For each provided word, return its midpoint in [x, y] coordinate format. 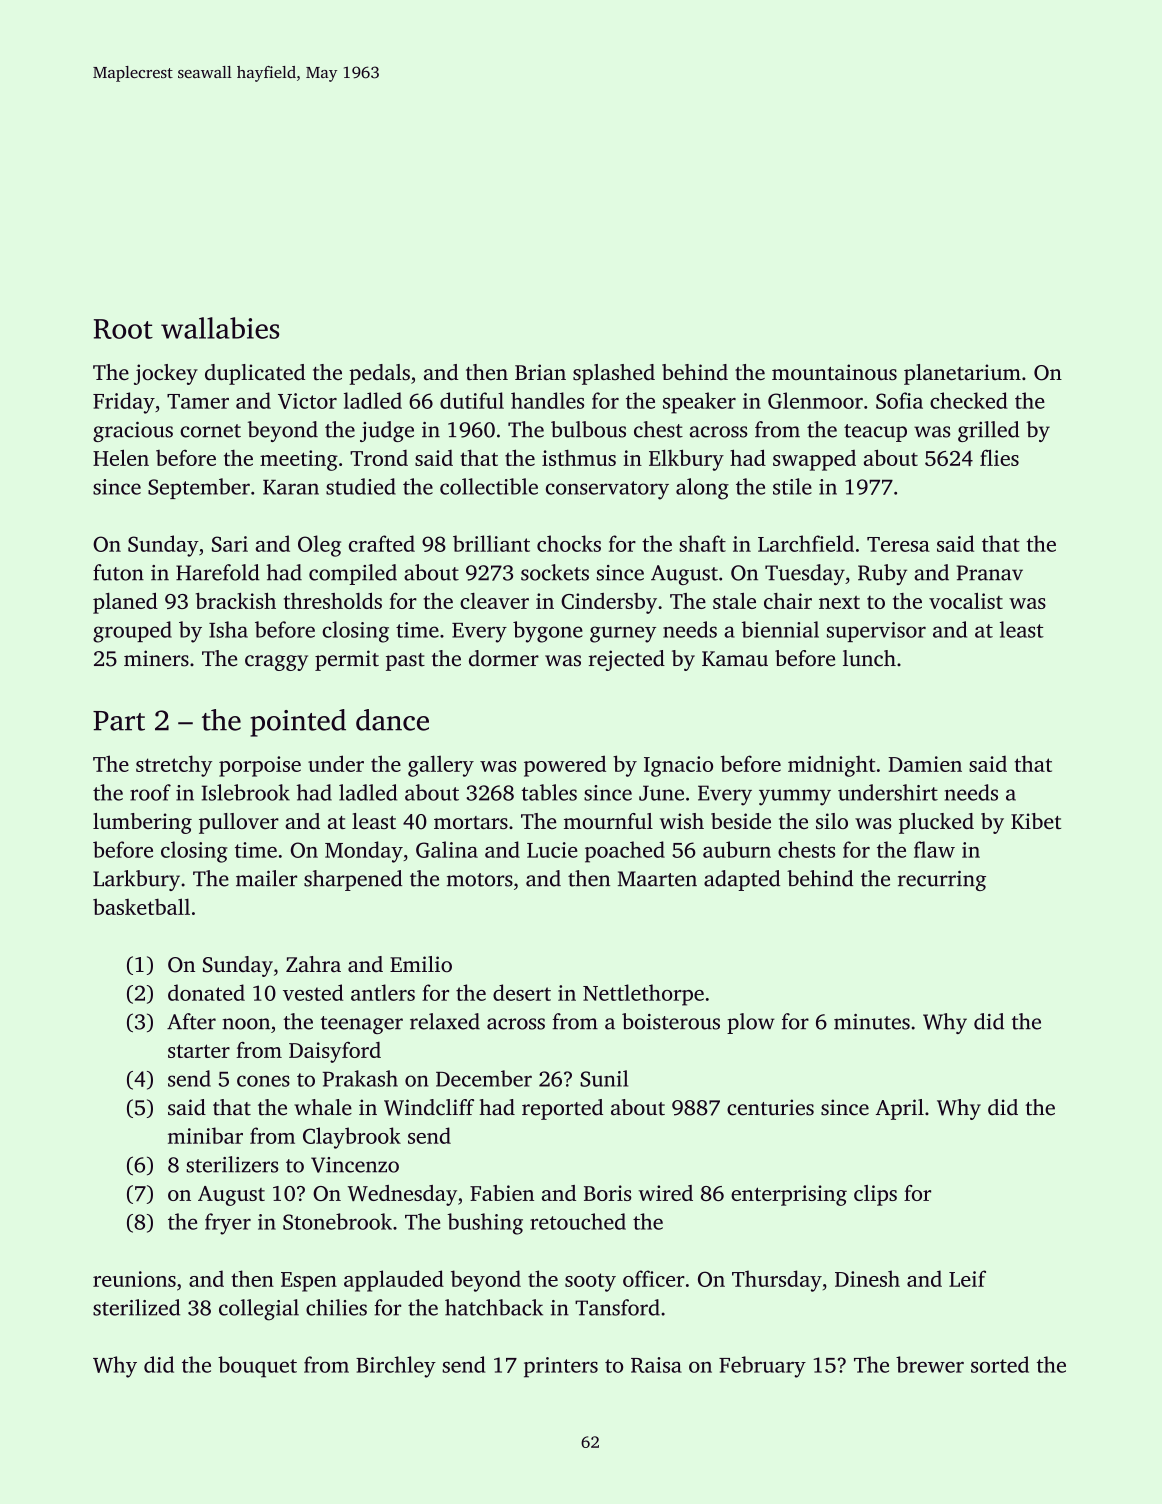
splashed [614, 374]
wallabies [220, 328]
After [191, 1021]
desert [522, 992]
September [199, 488]
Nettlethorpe [643, 995]
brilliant [491, 543]
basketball [141, 906]
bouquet [257, 1367]
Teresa [898, 544]
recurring [942, 880]
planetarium [962, 374]
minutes [872, 1022]
